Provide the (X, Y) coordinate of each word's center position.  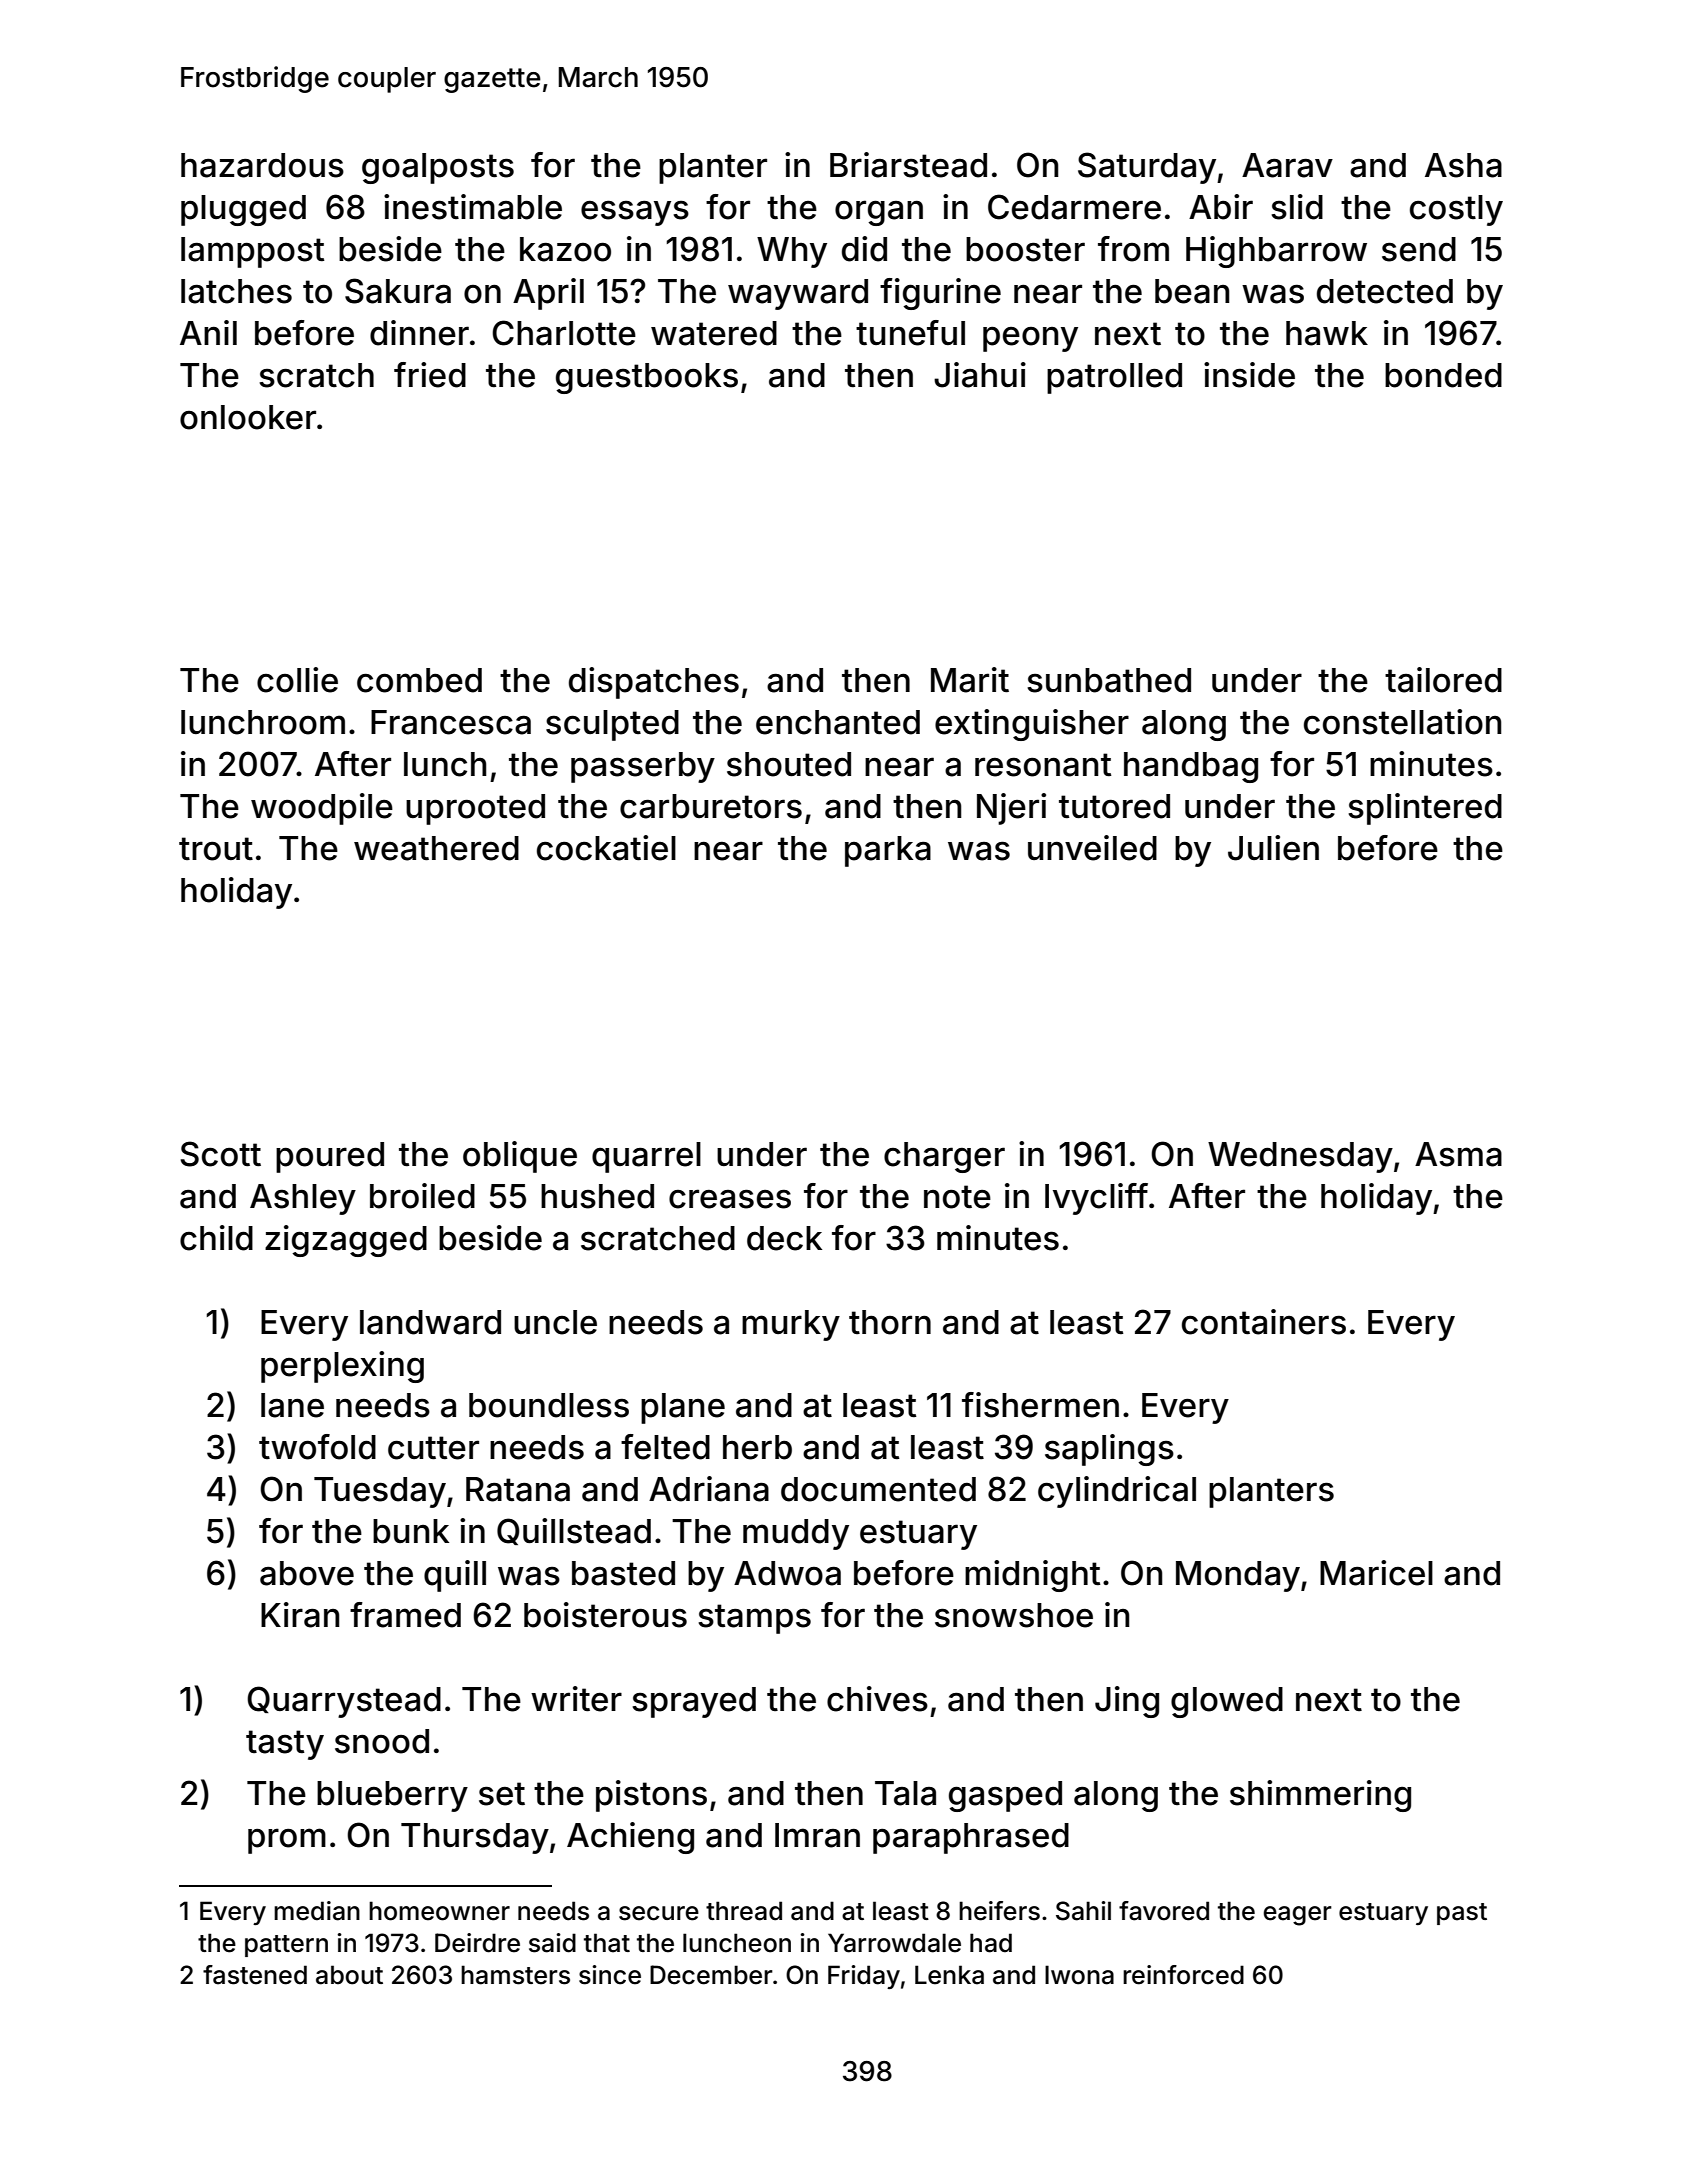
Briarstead (908, 165)
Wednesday (1300, 1157)
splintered (1425, 809)
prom (287, 1841)
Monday (1238, 1576)
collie (297, 680)
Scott (221, 1154)
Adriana (709, 1489)
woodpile (322, 809)
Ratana (518, 1489)
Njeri (1011, 809)
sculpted (612, 725)
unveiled (1092, 848)
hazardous (262, 165)
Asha (1463, 165)
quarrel (646, 1157)
